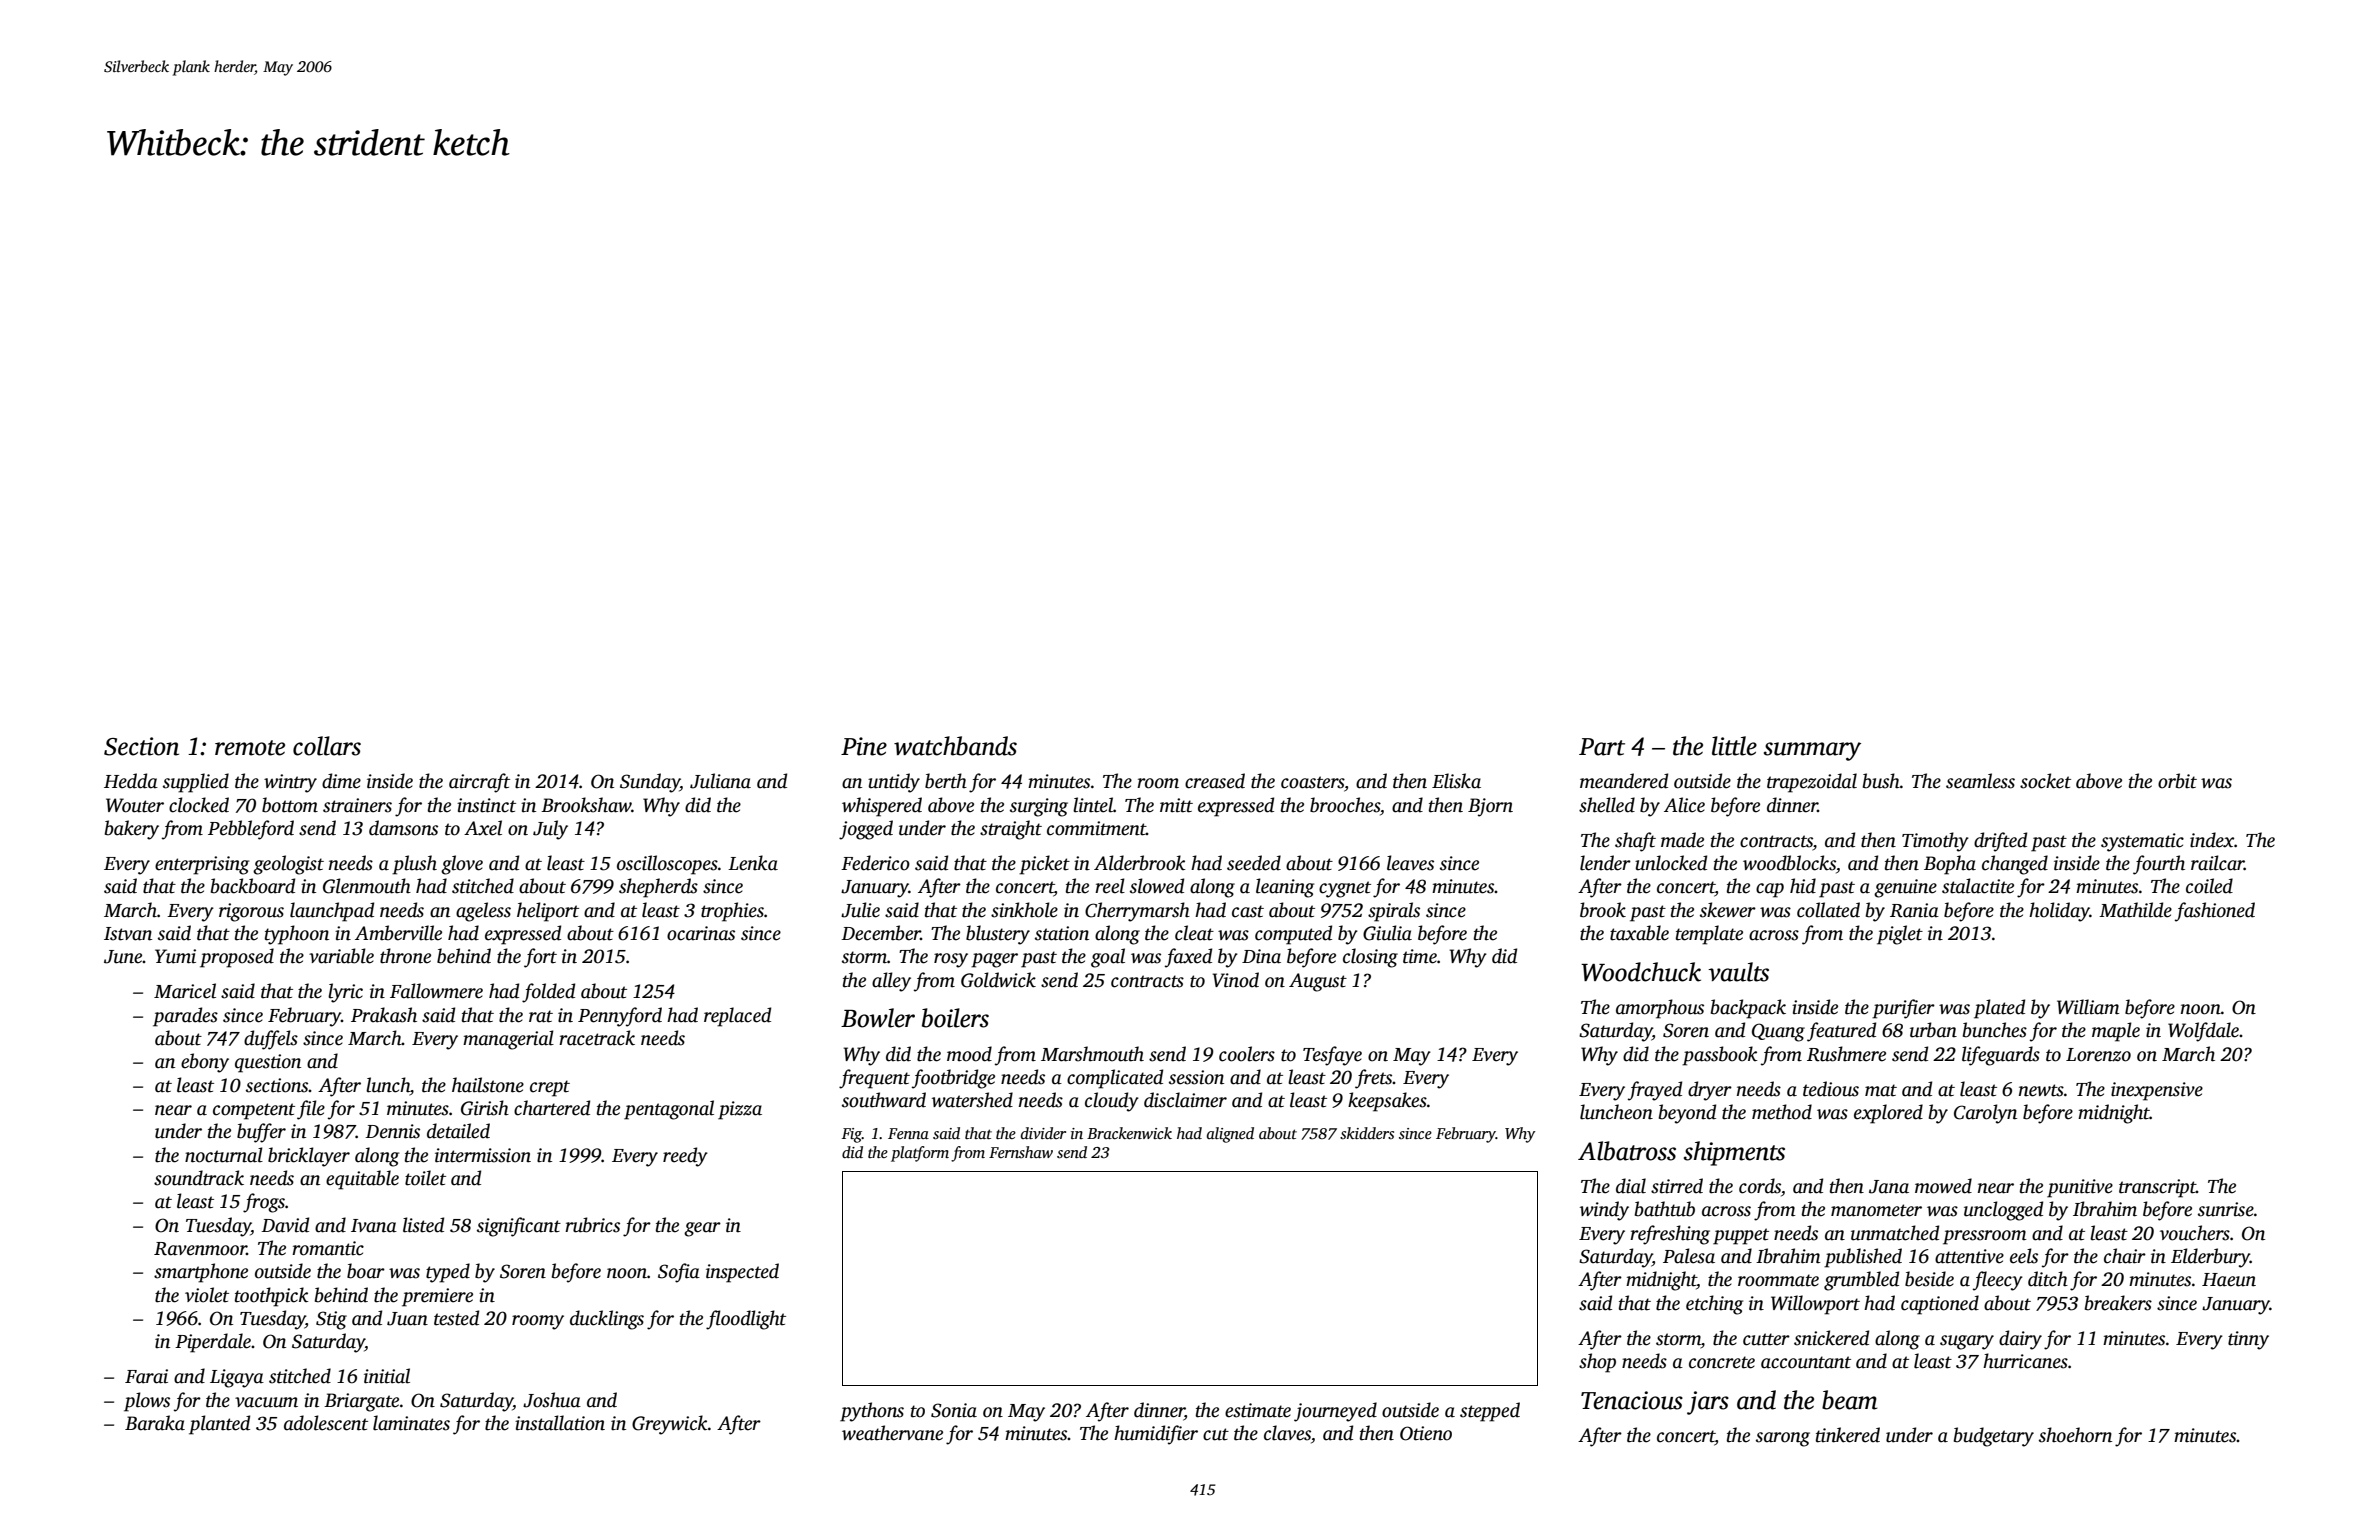 The image size is (2380, 1540). Describe the element at coordinates (261, 1133) in the screenshot. I see `buffer` at that location.
